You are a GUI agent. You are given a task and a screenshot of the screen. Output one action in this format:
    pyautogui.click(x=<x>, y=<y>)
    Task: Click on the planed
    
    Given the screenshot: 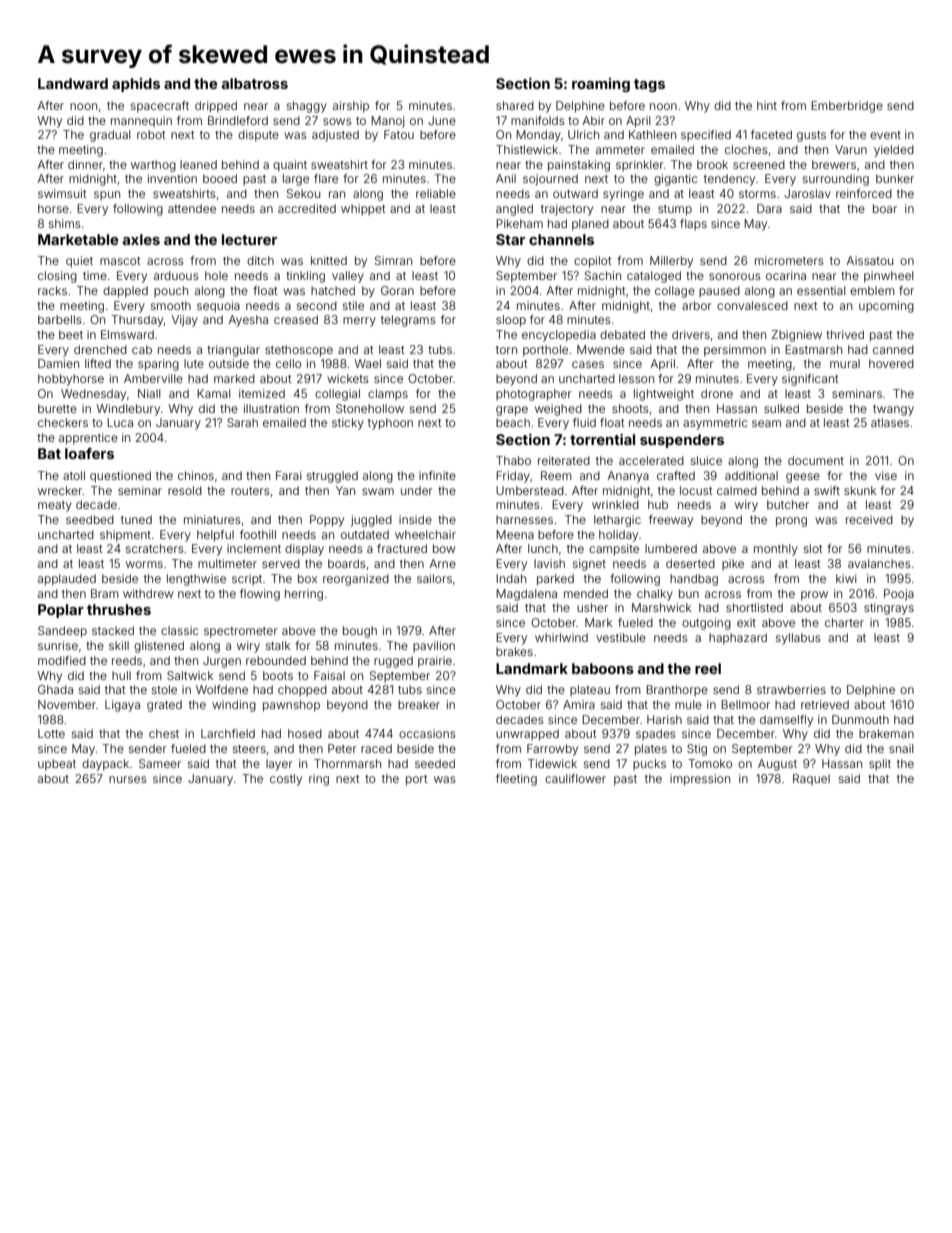 What is the action you would take?
    pyautogui.click(x=590, y=225)
